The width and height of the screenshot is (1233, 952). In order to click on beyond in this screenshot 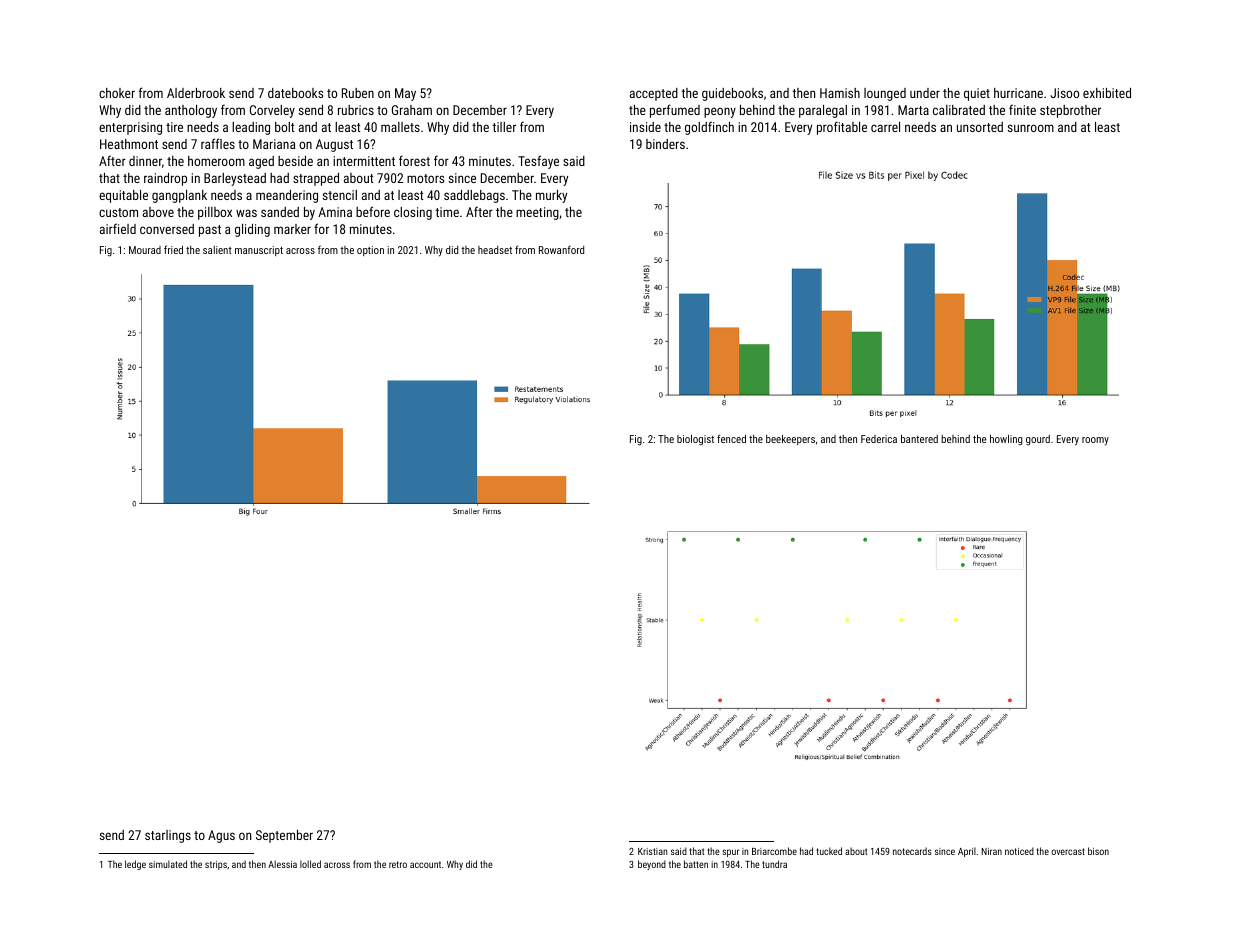, I will do `click(652, 865)`.
